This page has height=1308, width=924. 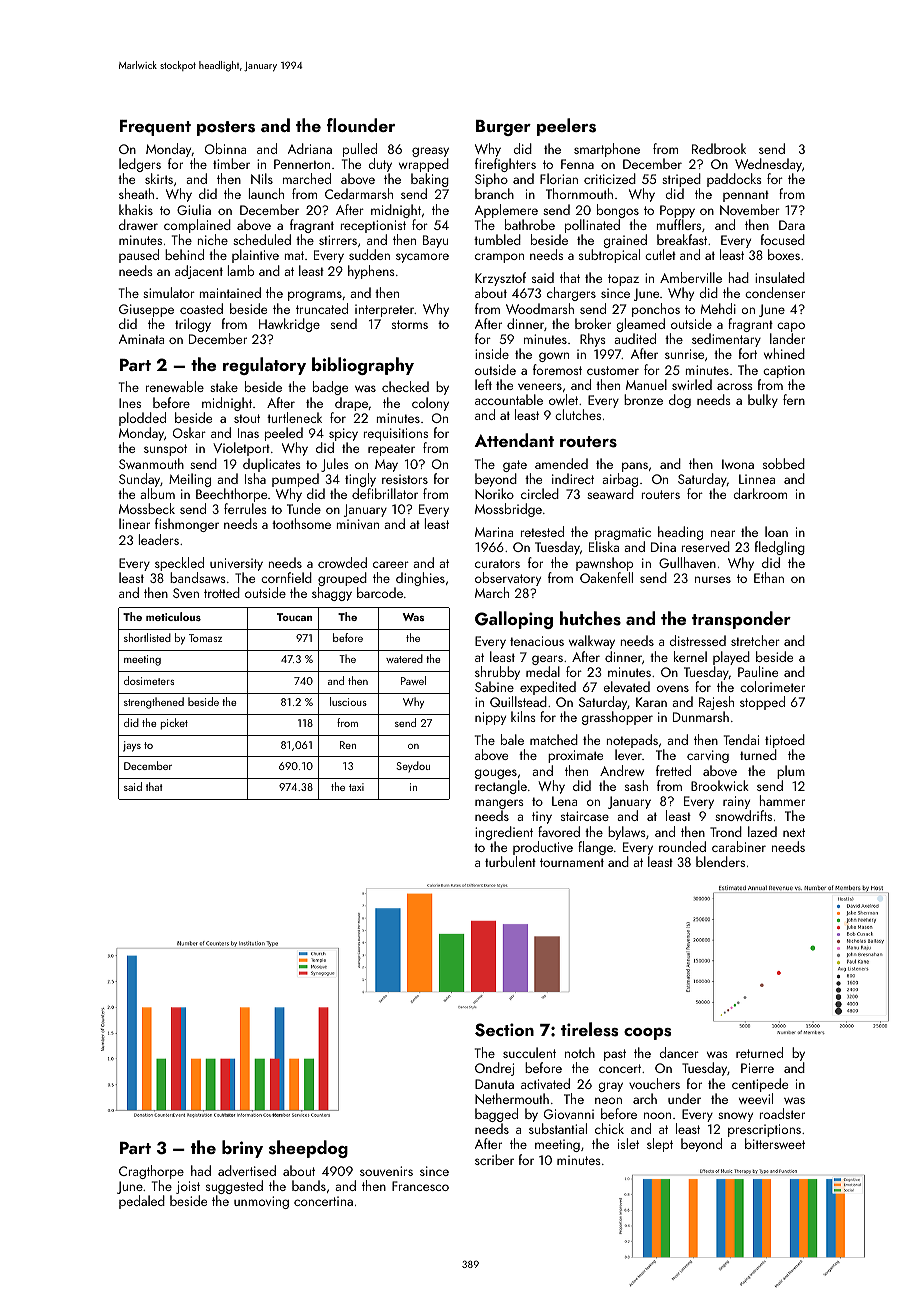 What do you see at coordinates (130, 403) in the page?
I see `Ines` at bounding box center [130, 403].
